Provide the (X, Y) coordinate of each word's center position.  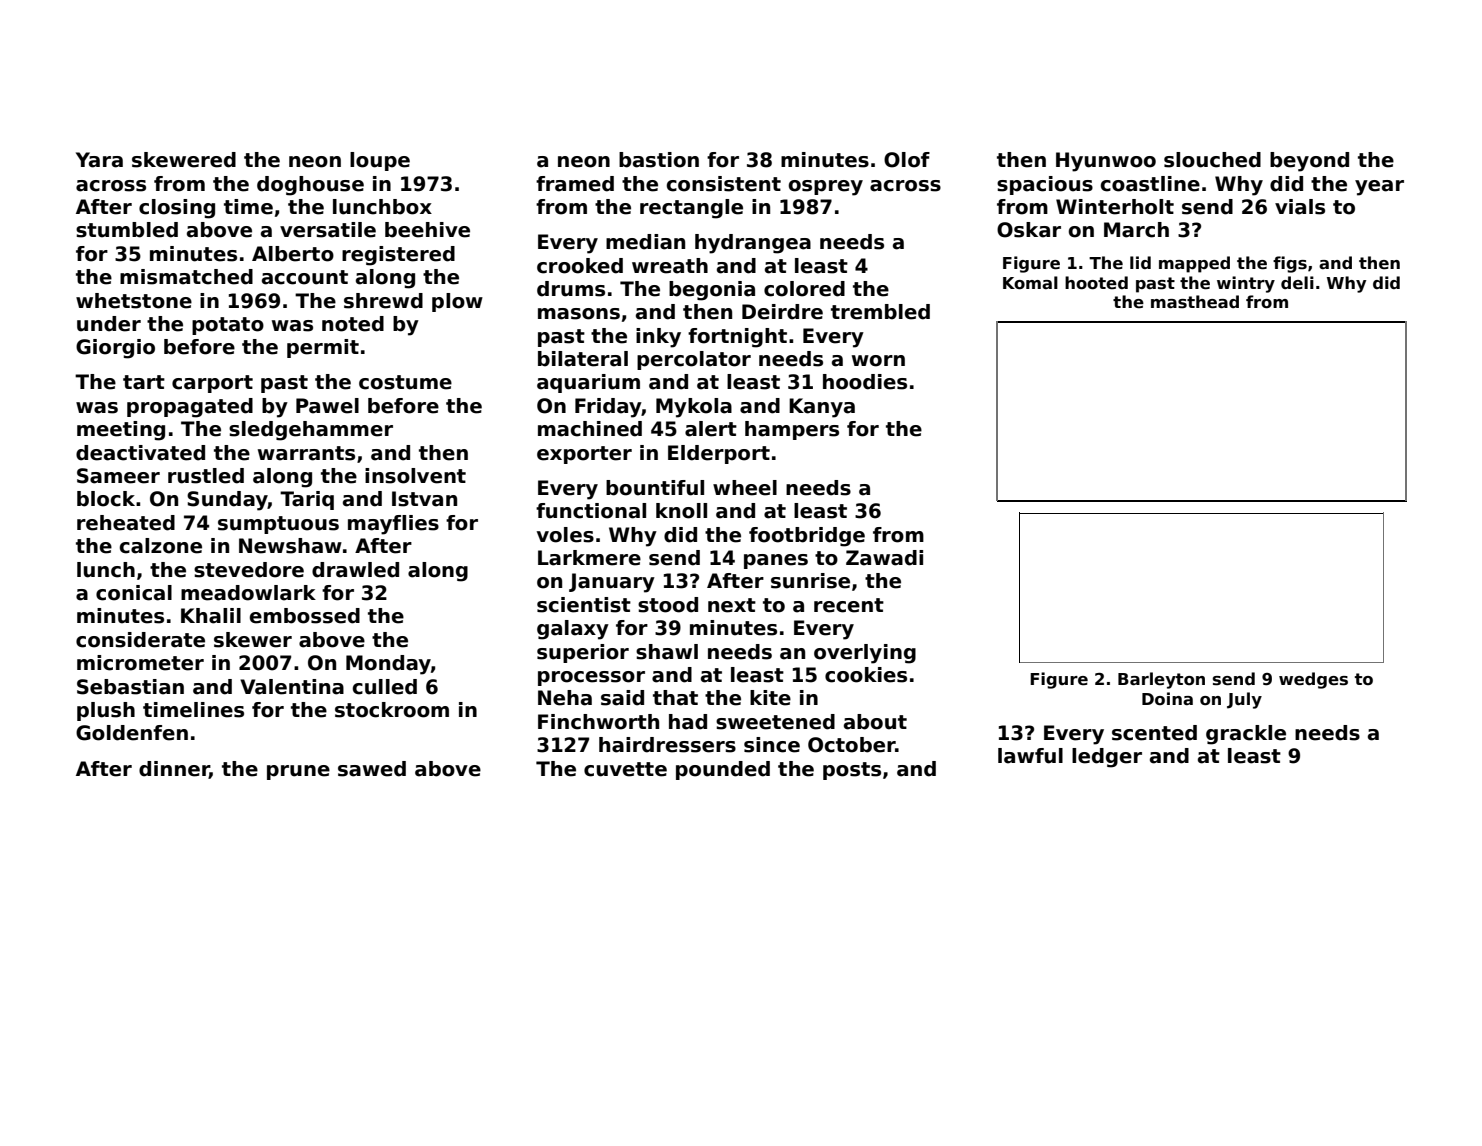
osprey (826, 188)
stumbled (127, 230)
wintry (1246, 284)
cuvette (625, 769)
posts (852, 771)
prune (298, 772)
